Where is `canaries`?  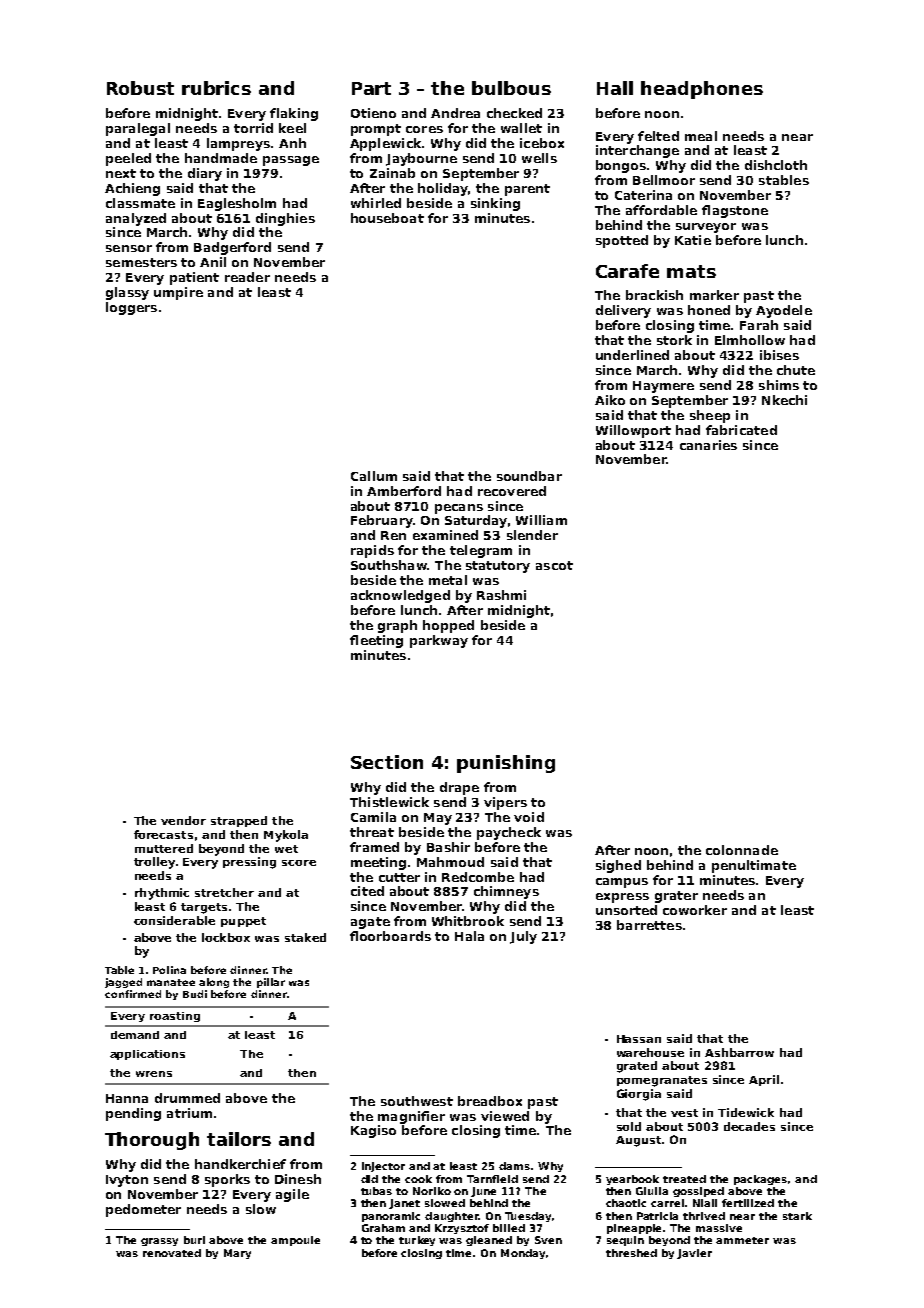 canaries is located at coordinates (708, 445).
